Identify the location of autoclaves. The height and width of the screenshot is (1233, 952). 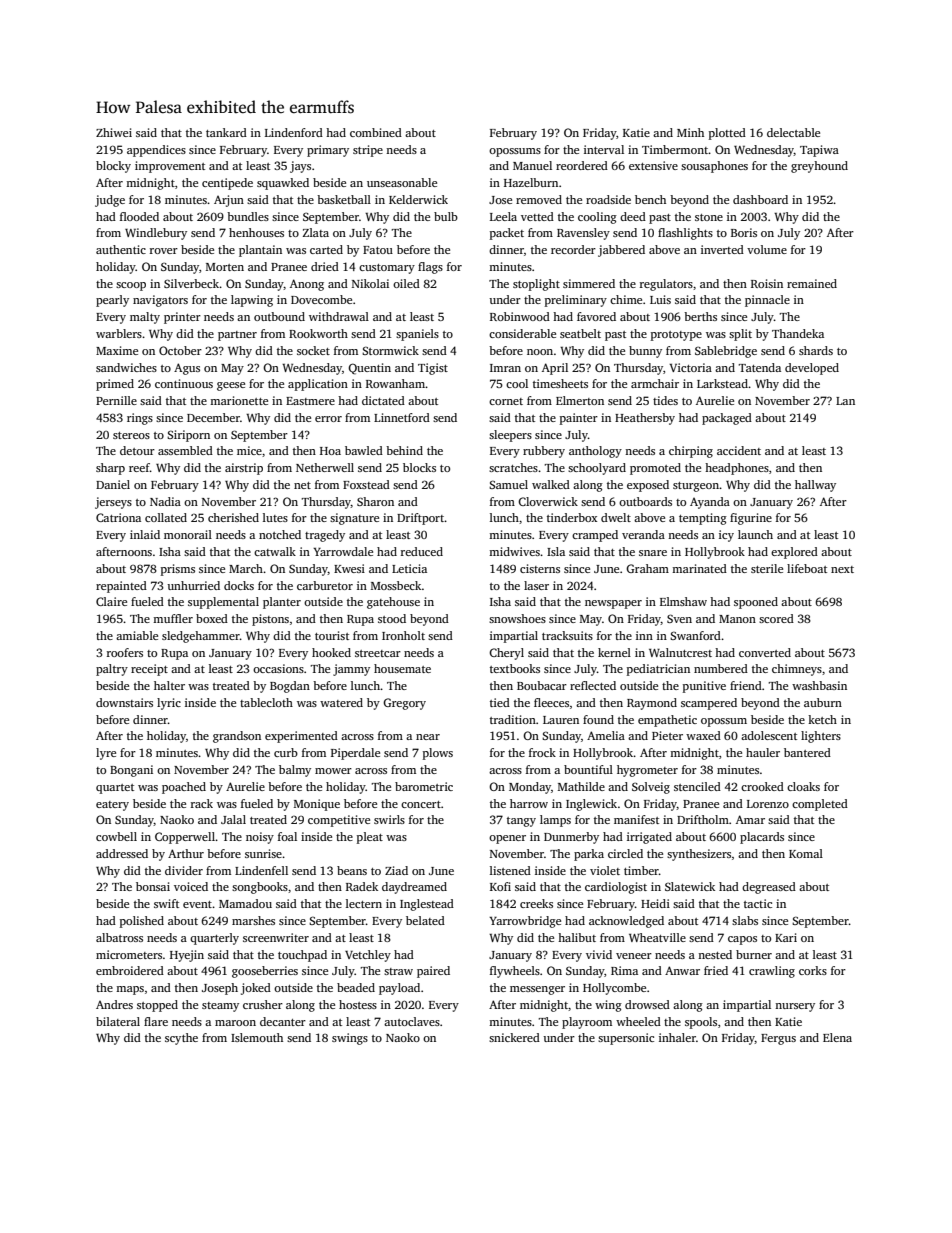
(412, 1021).
